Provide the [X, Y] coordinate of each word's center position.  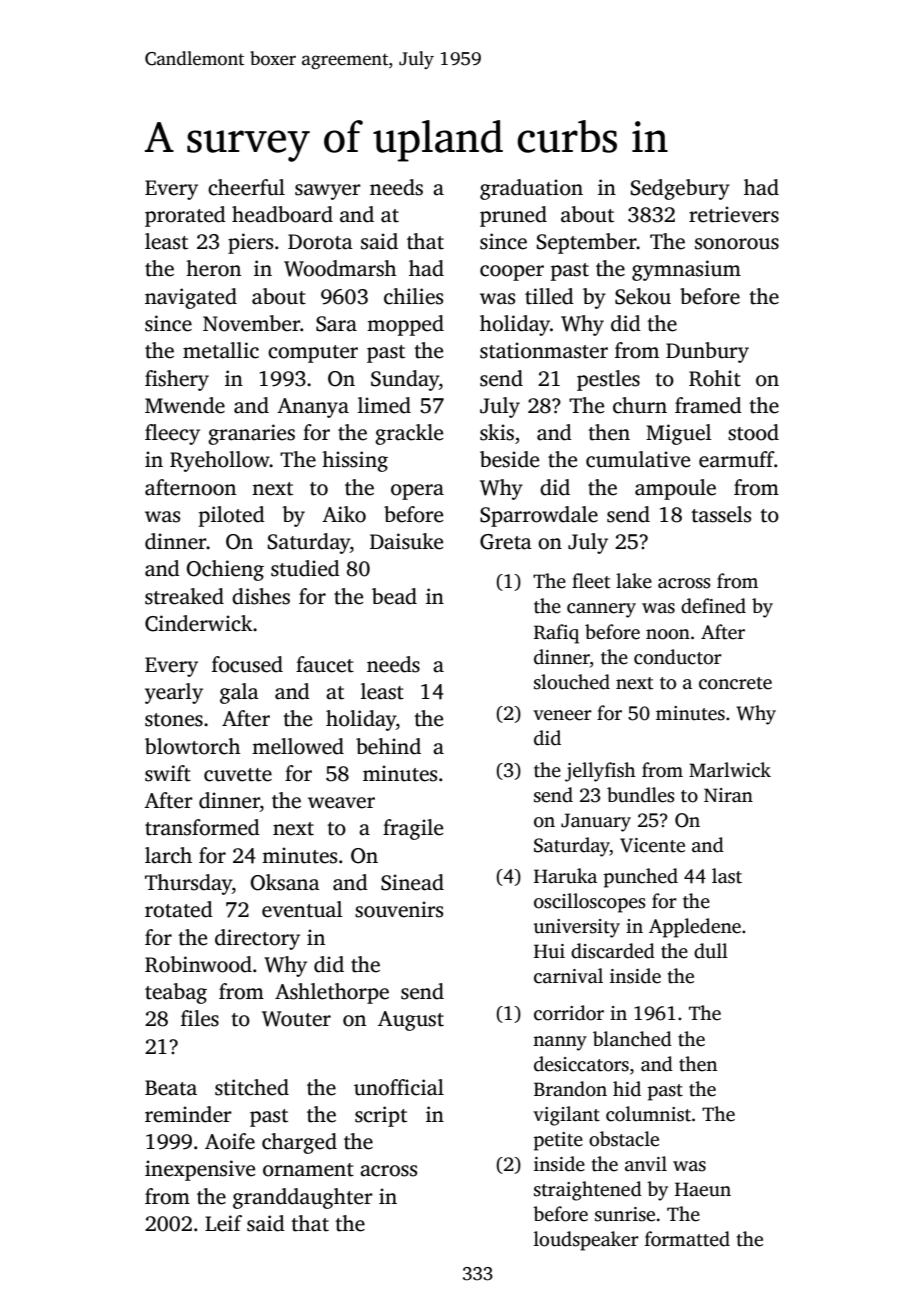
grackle [409, 434]
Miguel [678, 434]
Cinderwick [199, 623]
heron [213, 268]
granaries [251, 434]
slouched [572, 682]
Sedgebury [680, 189]
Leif [223, 1223]
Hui [549, 951]
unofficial [399, 1087]
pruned [513, 216]
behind [388, 746]
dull [711, 951]
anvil [646, 1164]
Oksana [285, 882]
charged [299, 1143]
